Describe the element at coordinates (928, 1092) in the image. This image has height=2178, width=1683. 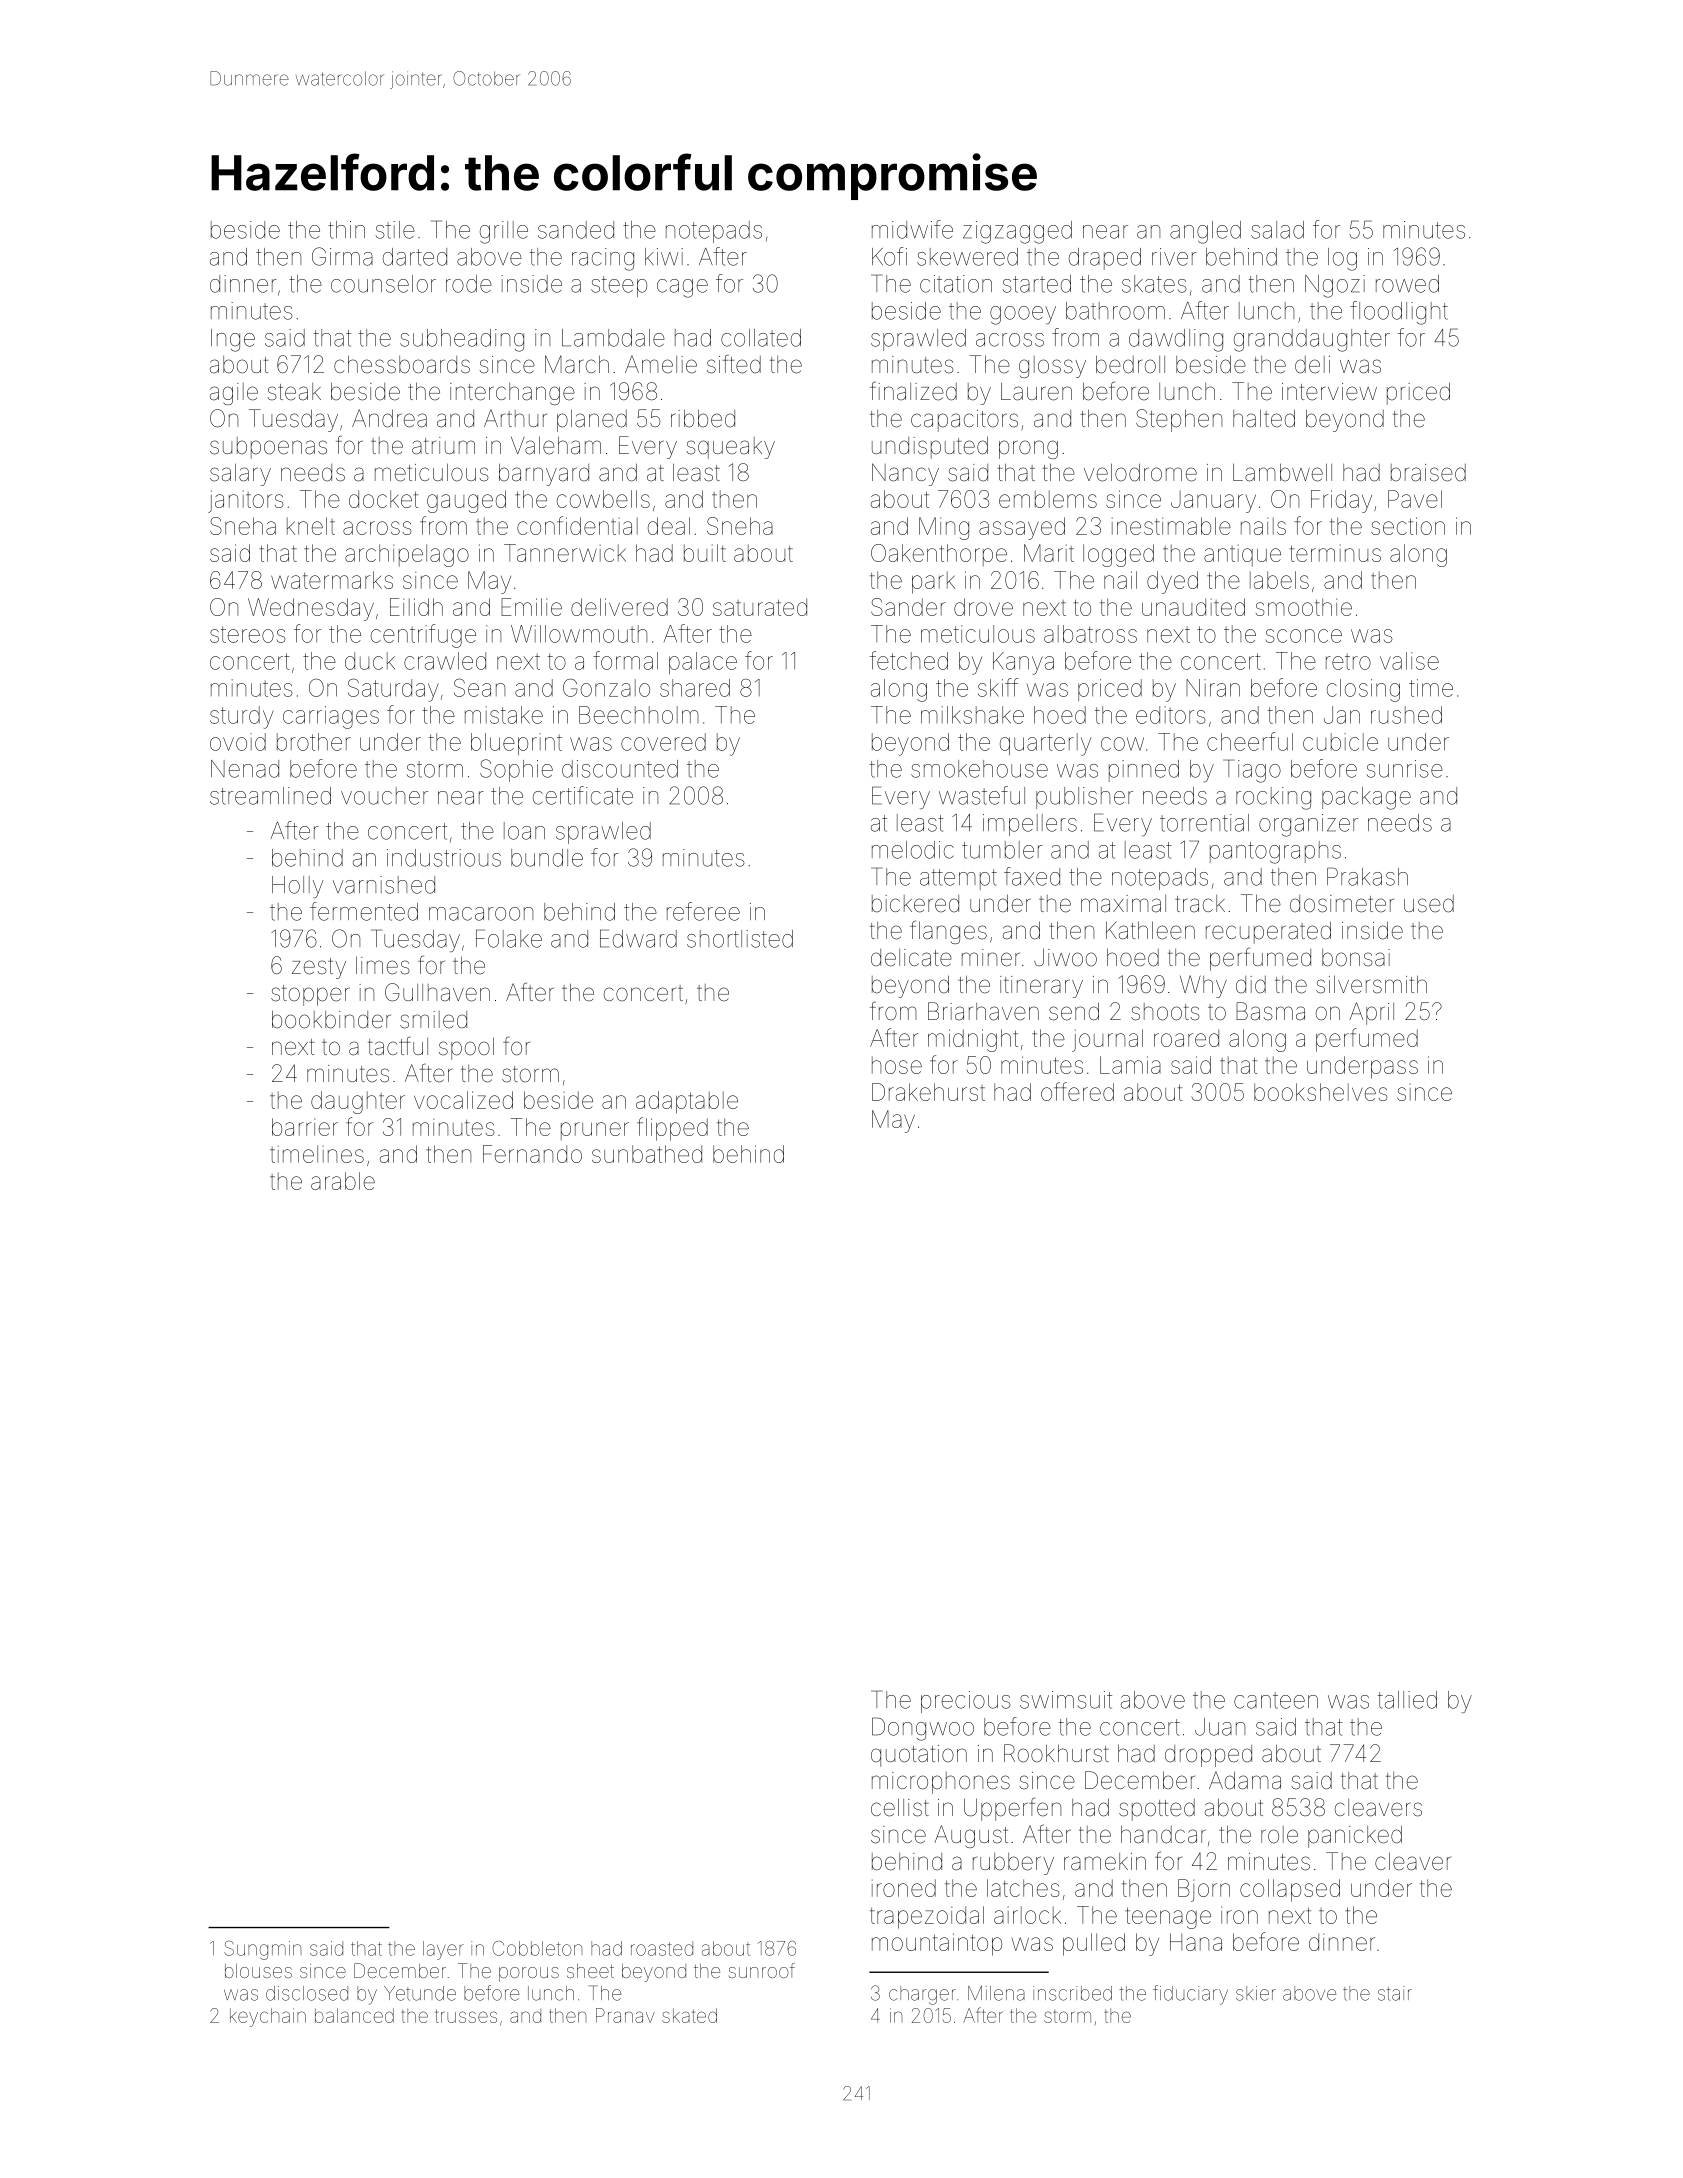
I see `Drakehurst` at that location.
